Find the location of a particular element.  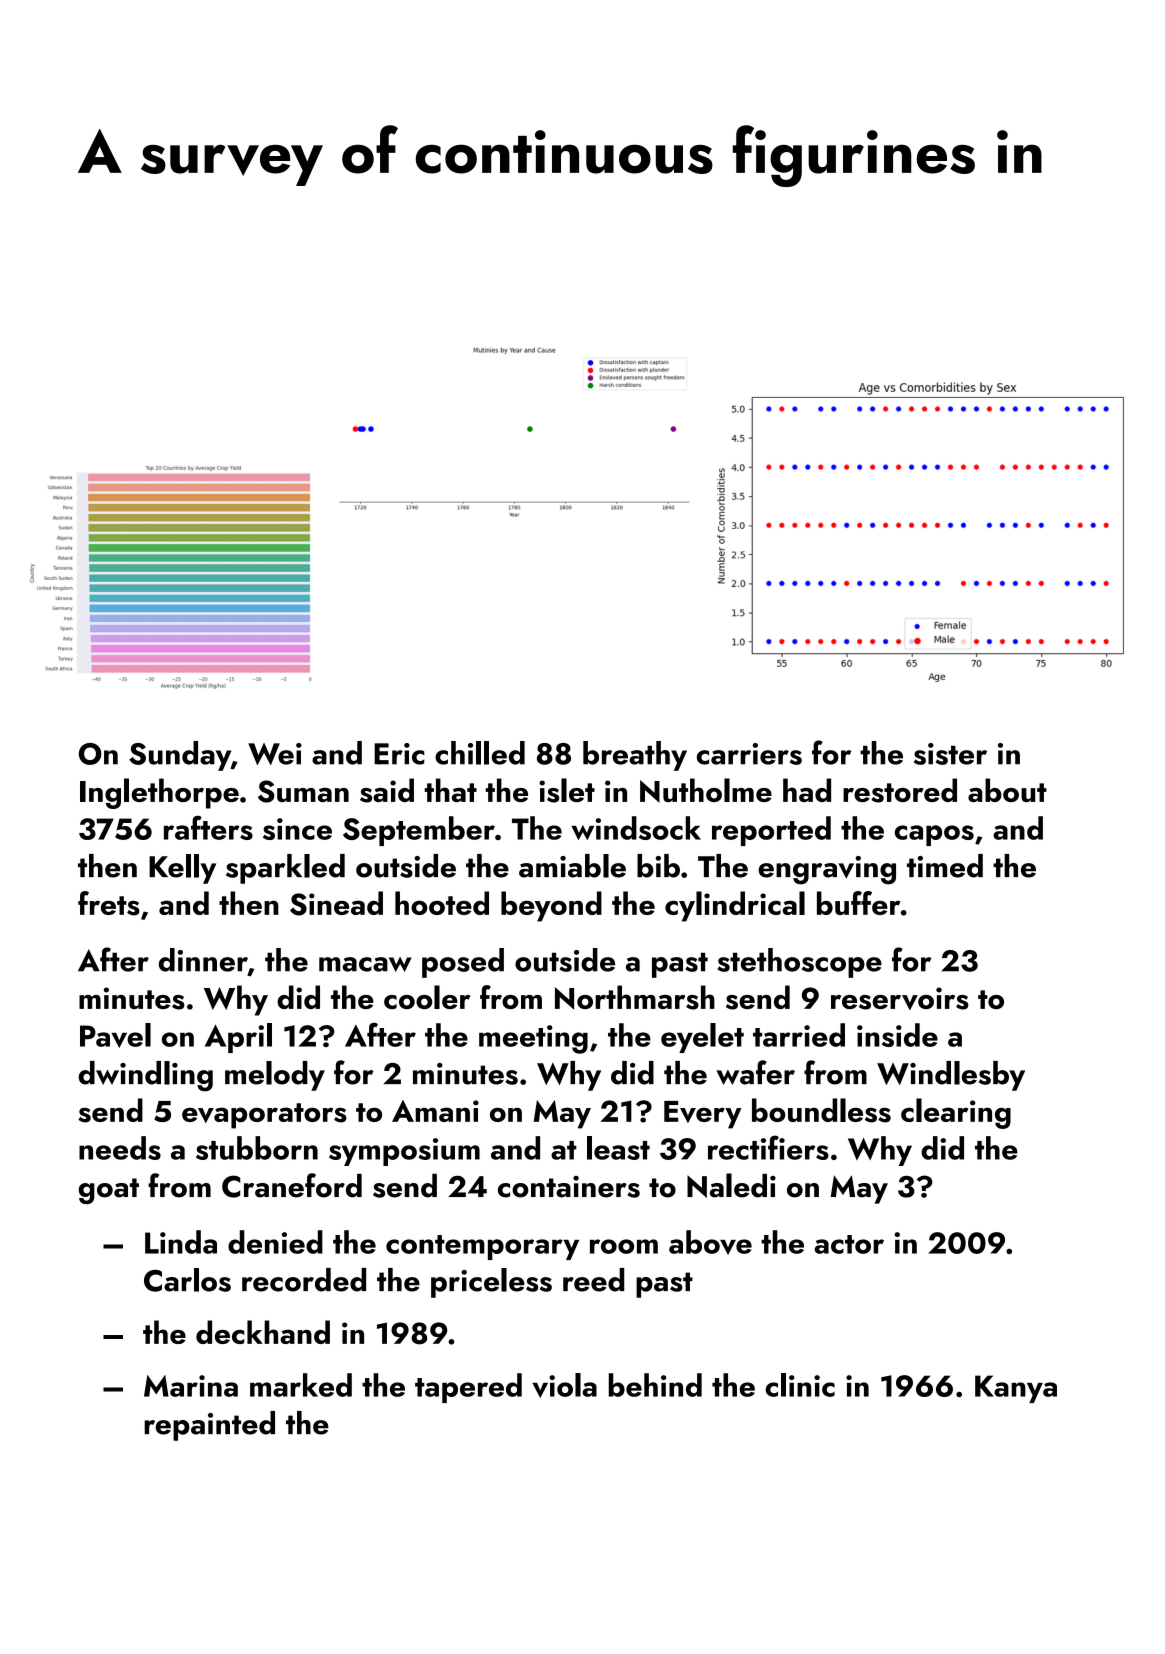

breathy is located at coordinates (635, 756).
